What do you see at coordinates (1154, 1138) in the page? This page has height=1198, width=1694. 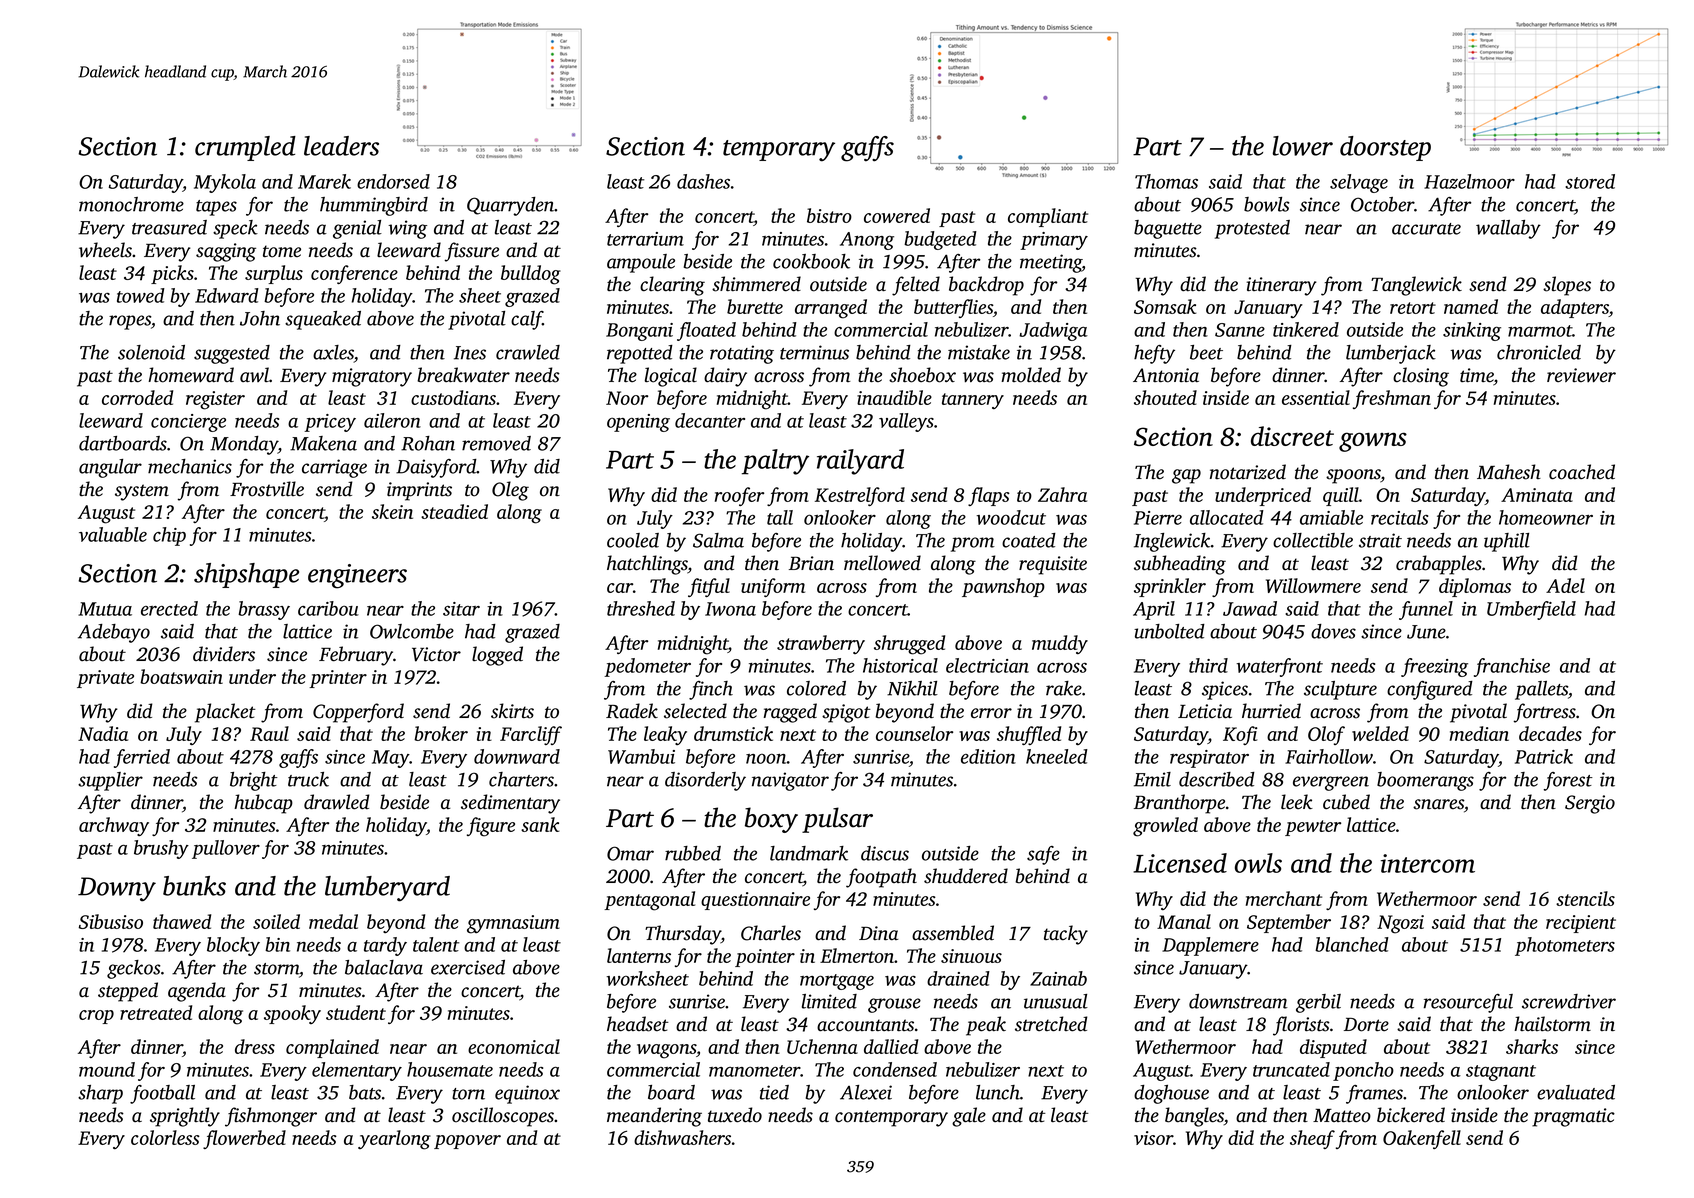 I see `visor` at bounding box center [1154, 1138].
